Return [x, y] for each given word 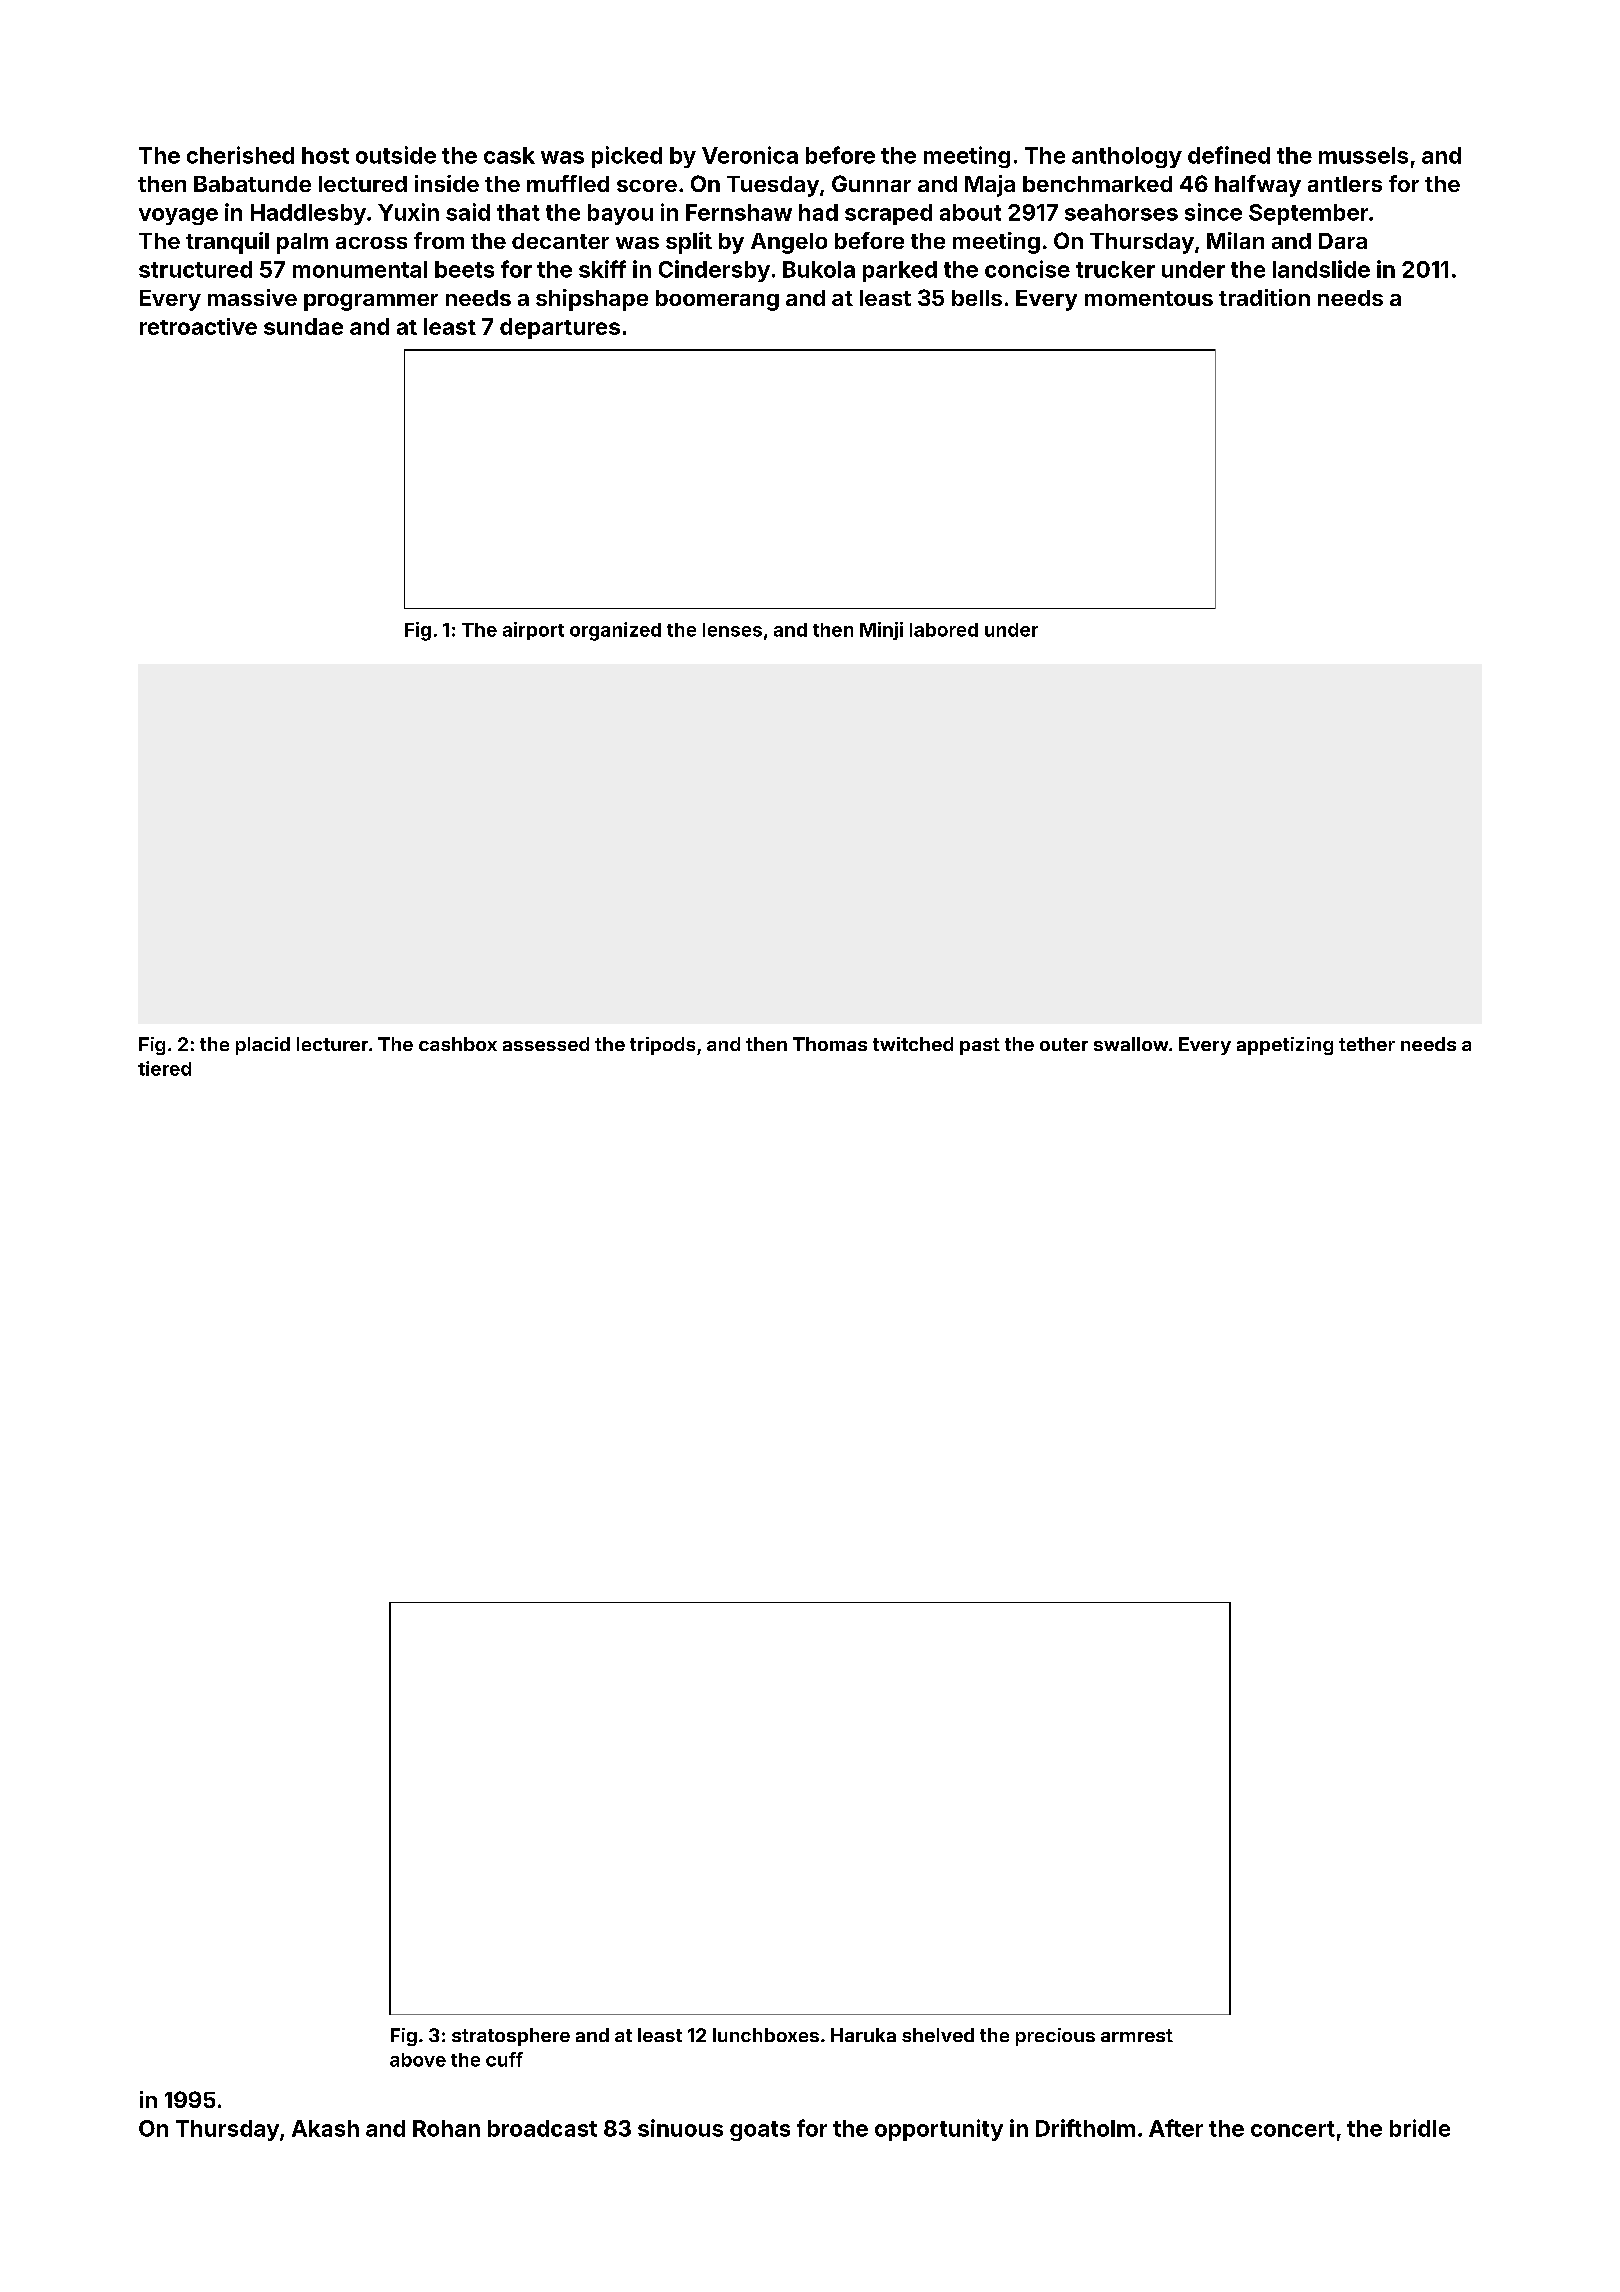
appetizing [1285, 1046]
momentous [1149, 298]
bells [977, 298]
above [418, 2060]
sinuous [680, 2128]
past [980, 1046]
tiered [164, 1068]
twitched [913, 1044]
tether [1367, 1044]
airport [533, 631]
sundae [303, 326]
